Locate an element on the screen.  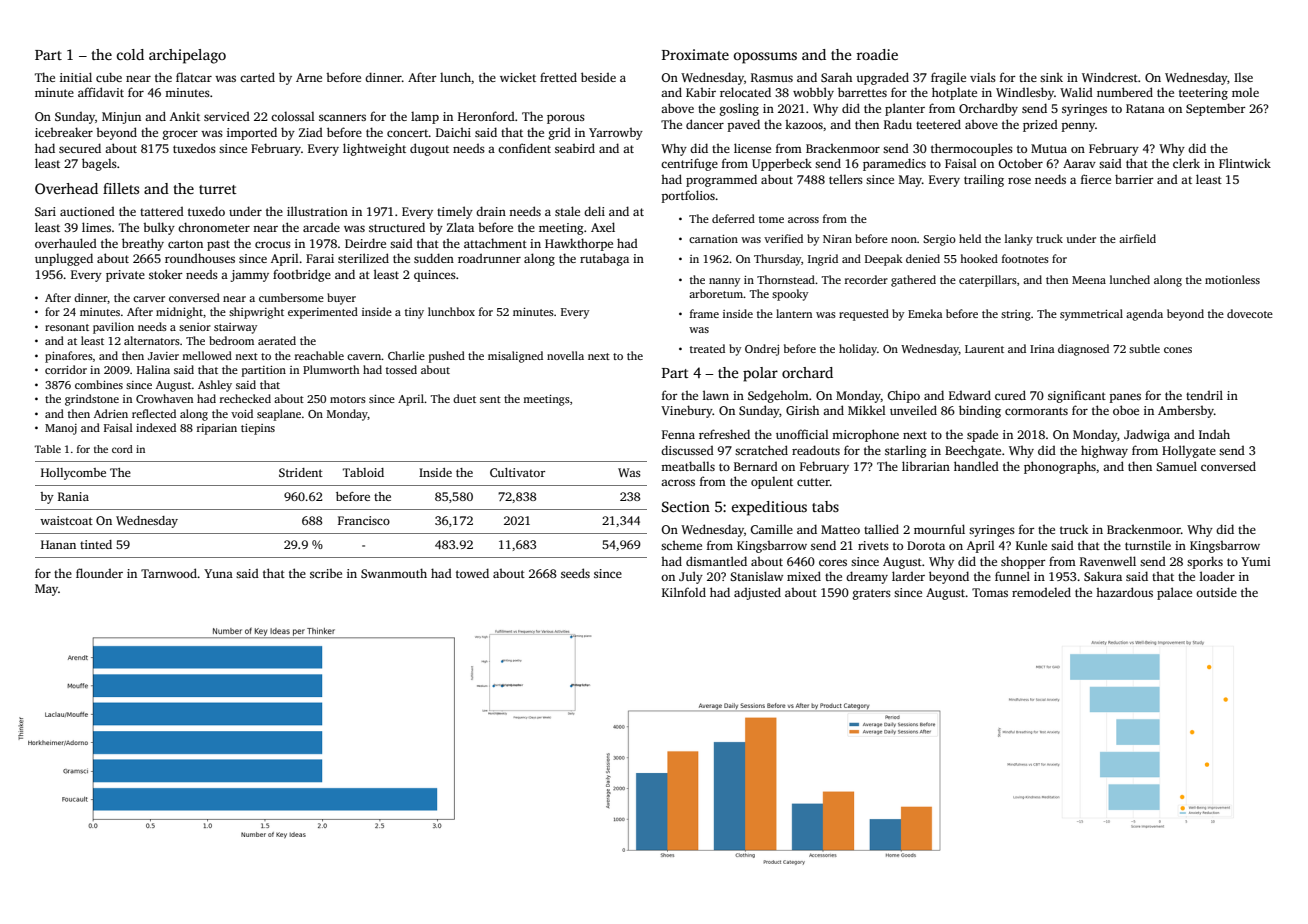
turnstile is located at coordinates (1148, 545).
